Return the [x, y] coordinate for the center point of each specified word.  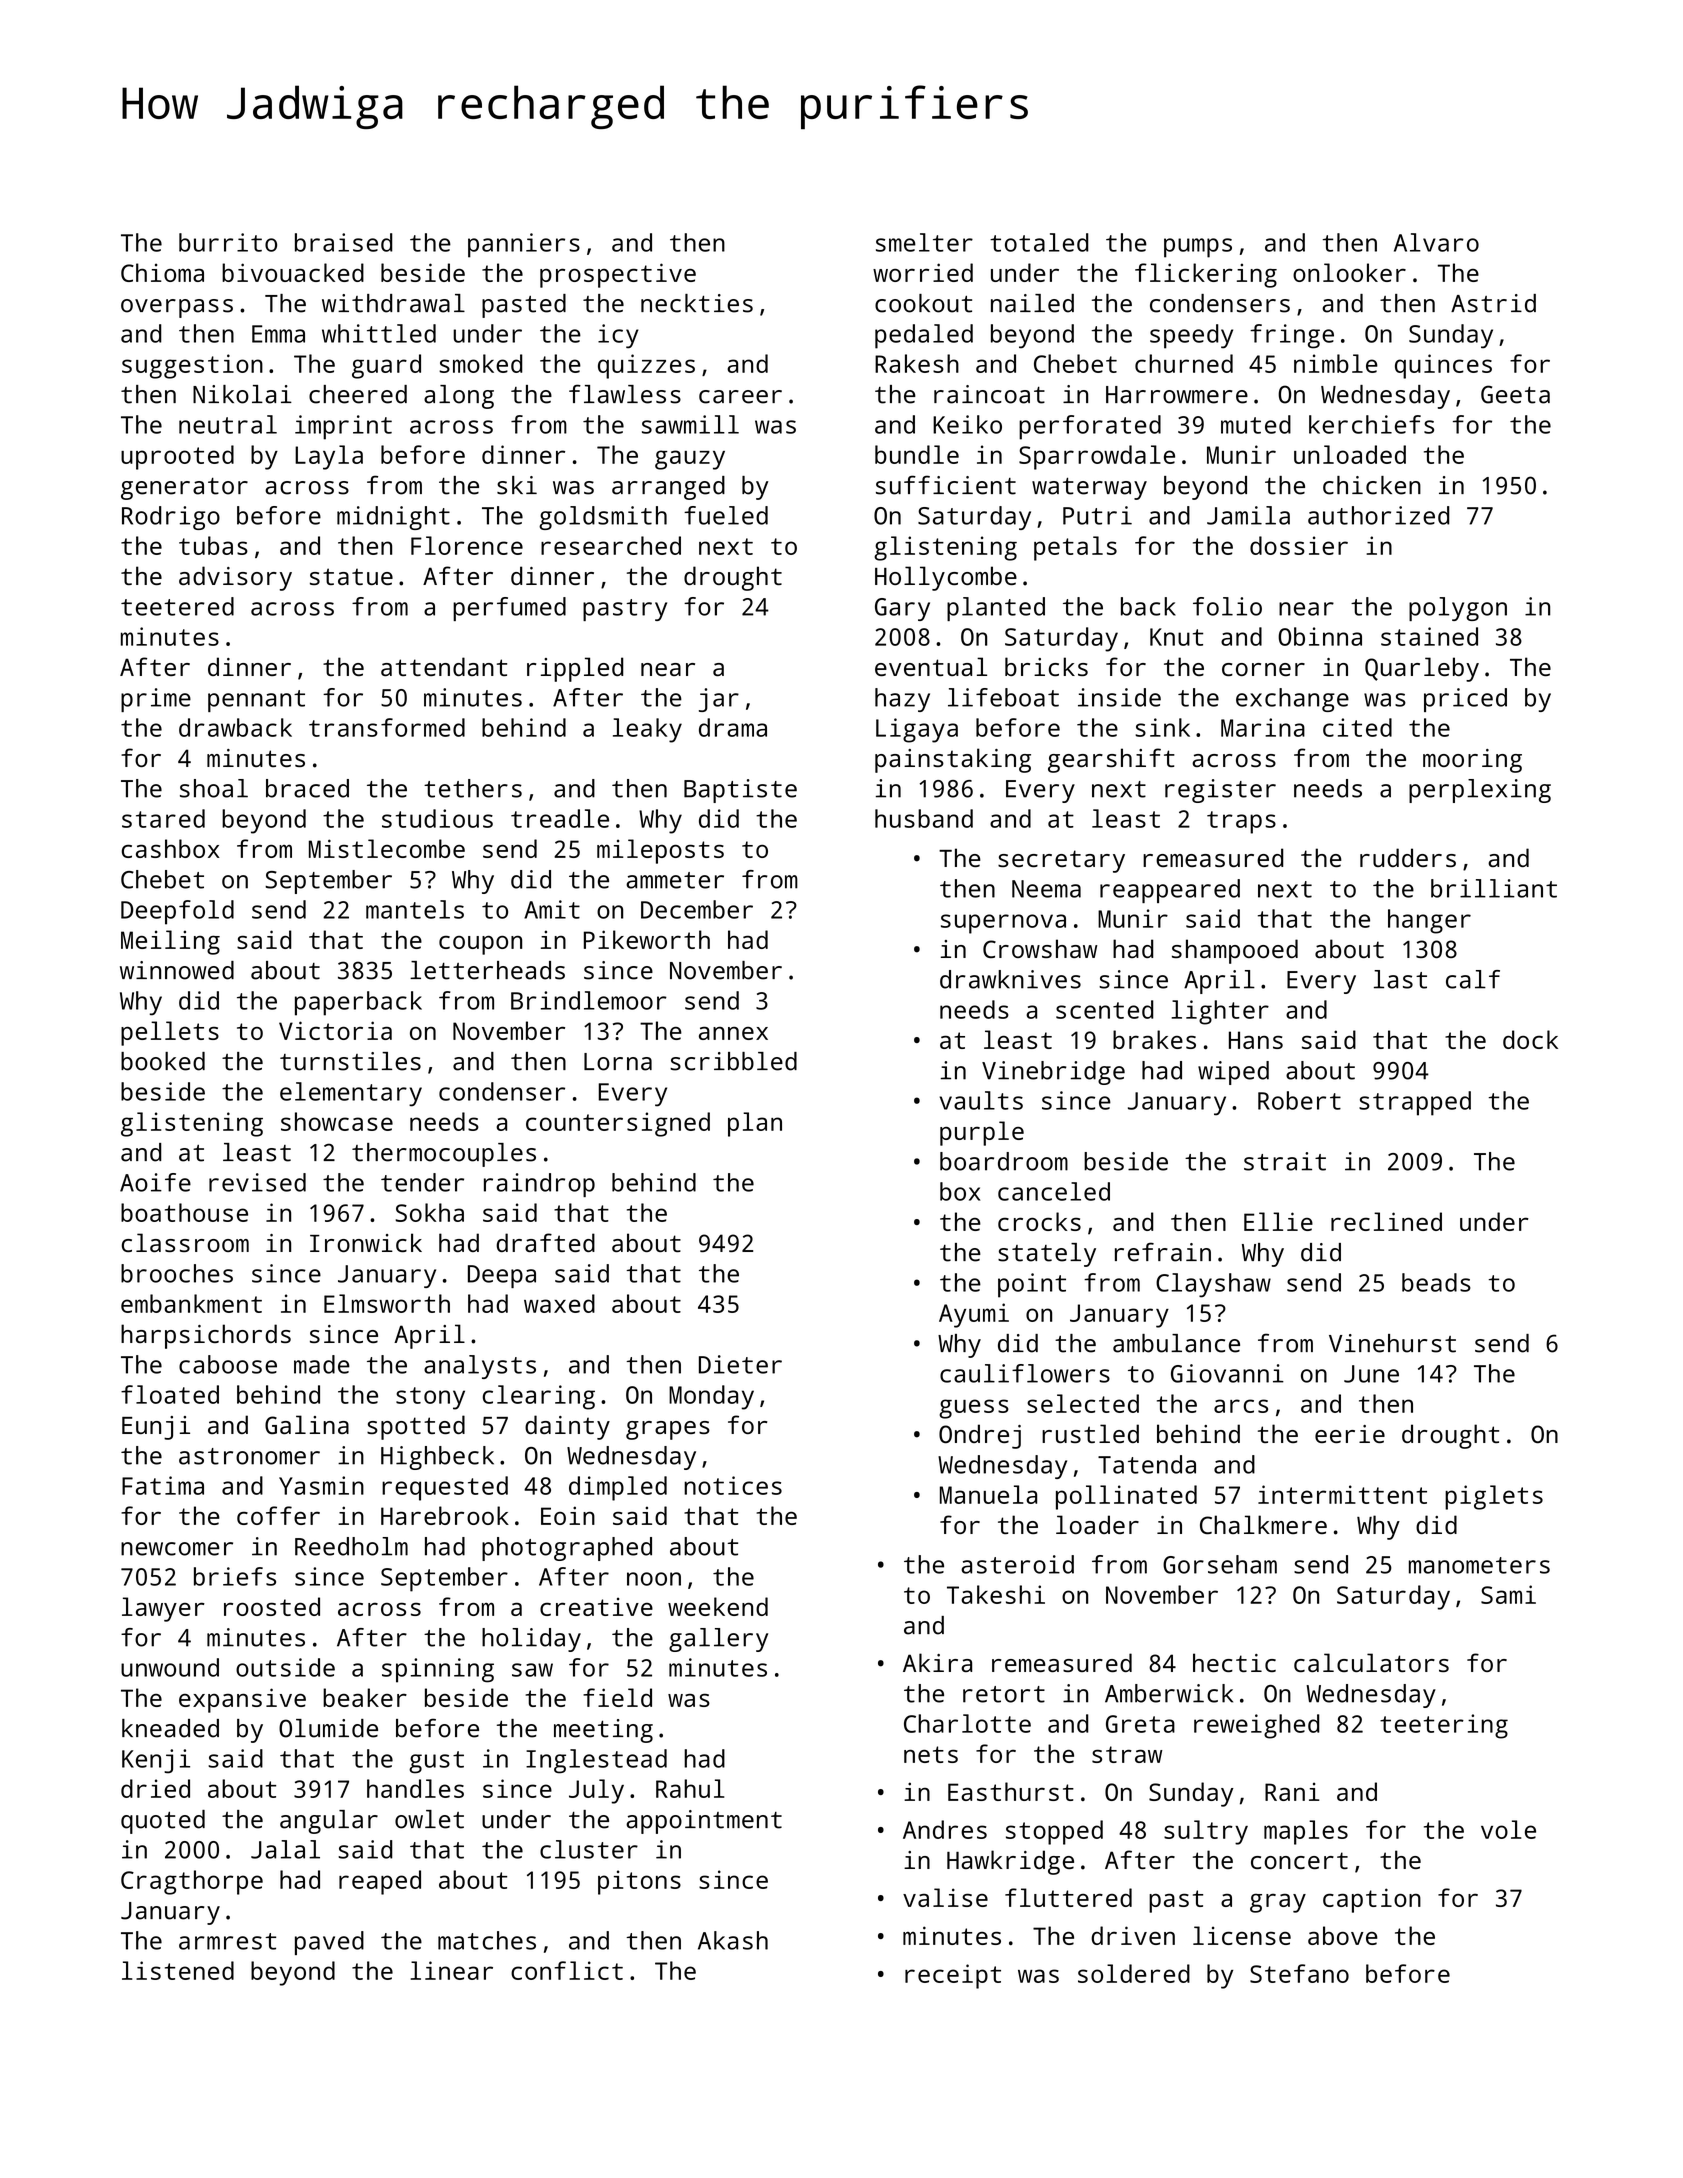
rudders [1408, 857]
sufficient [946, 485]
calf [1473, 979]
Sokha [429, 1212]
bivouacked [293, 272]
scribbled [733, 1061]
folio [1227, 606]
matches [487, 1940]
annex [733, 1033]
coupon [480, 945]
